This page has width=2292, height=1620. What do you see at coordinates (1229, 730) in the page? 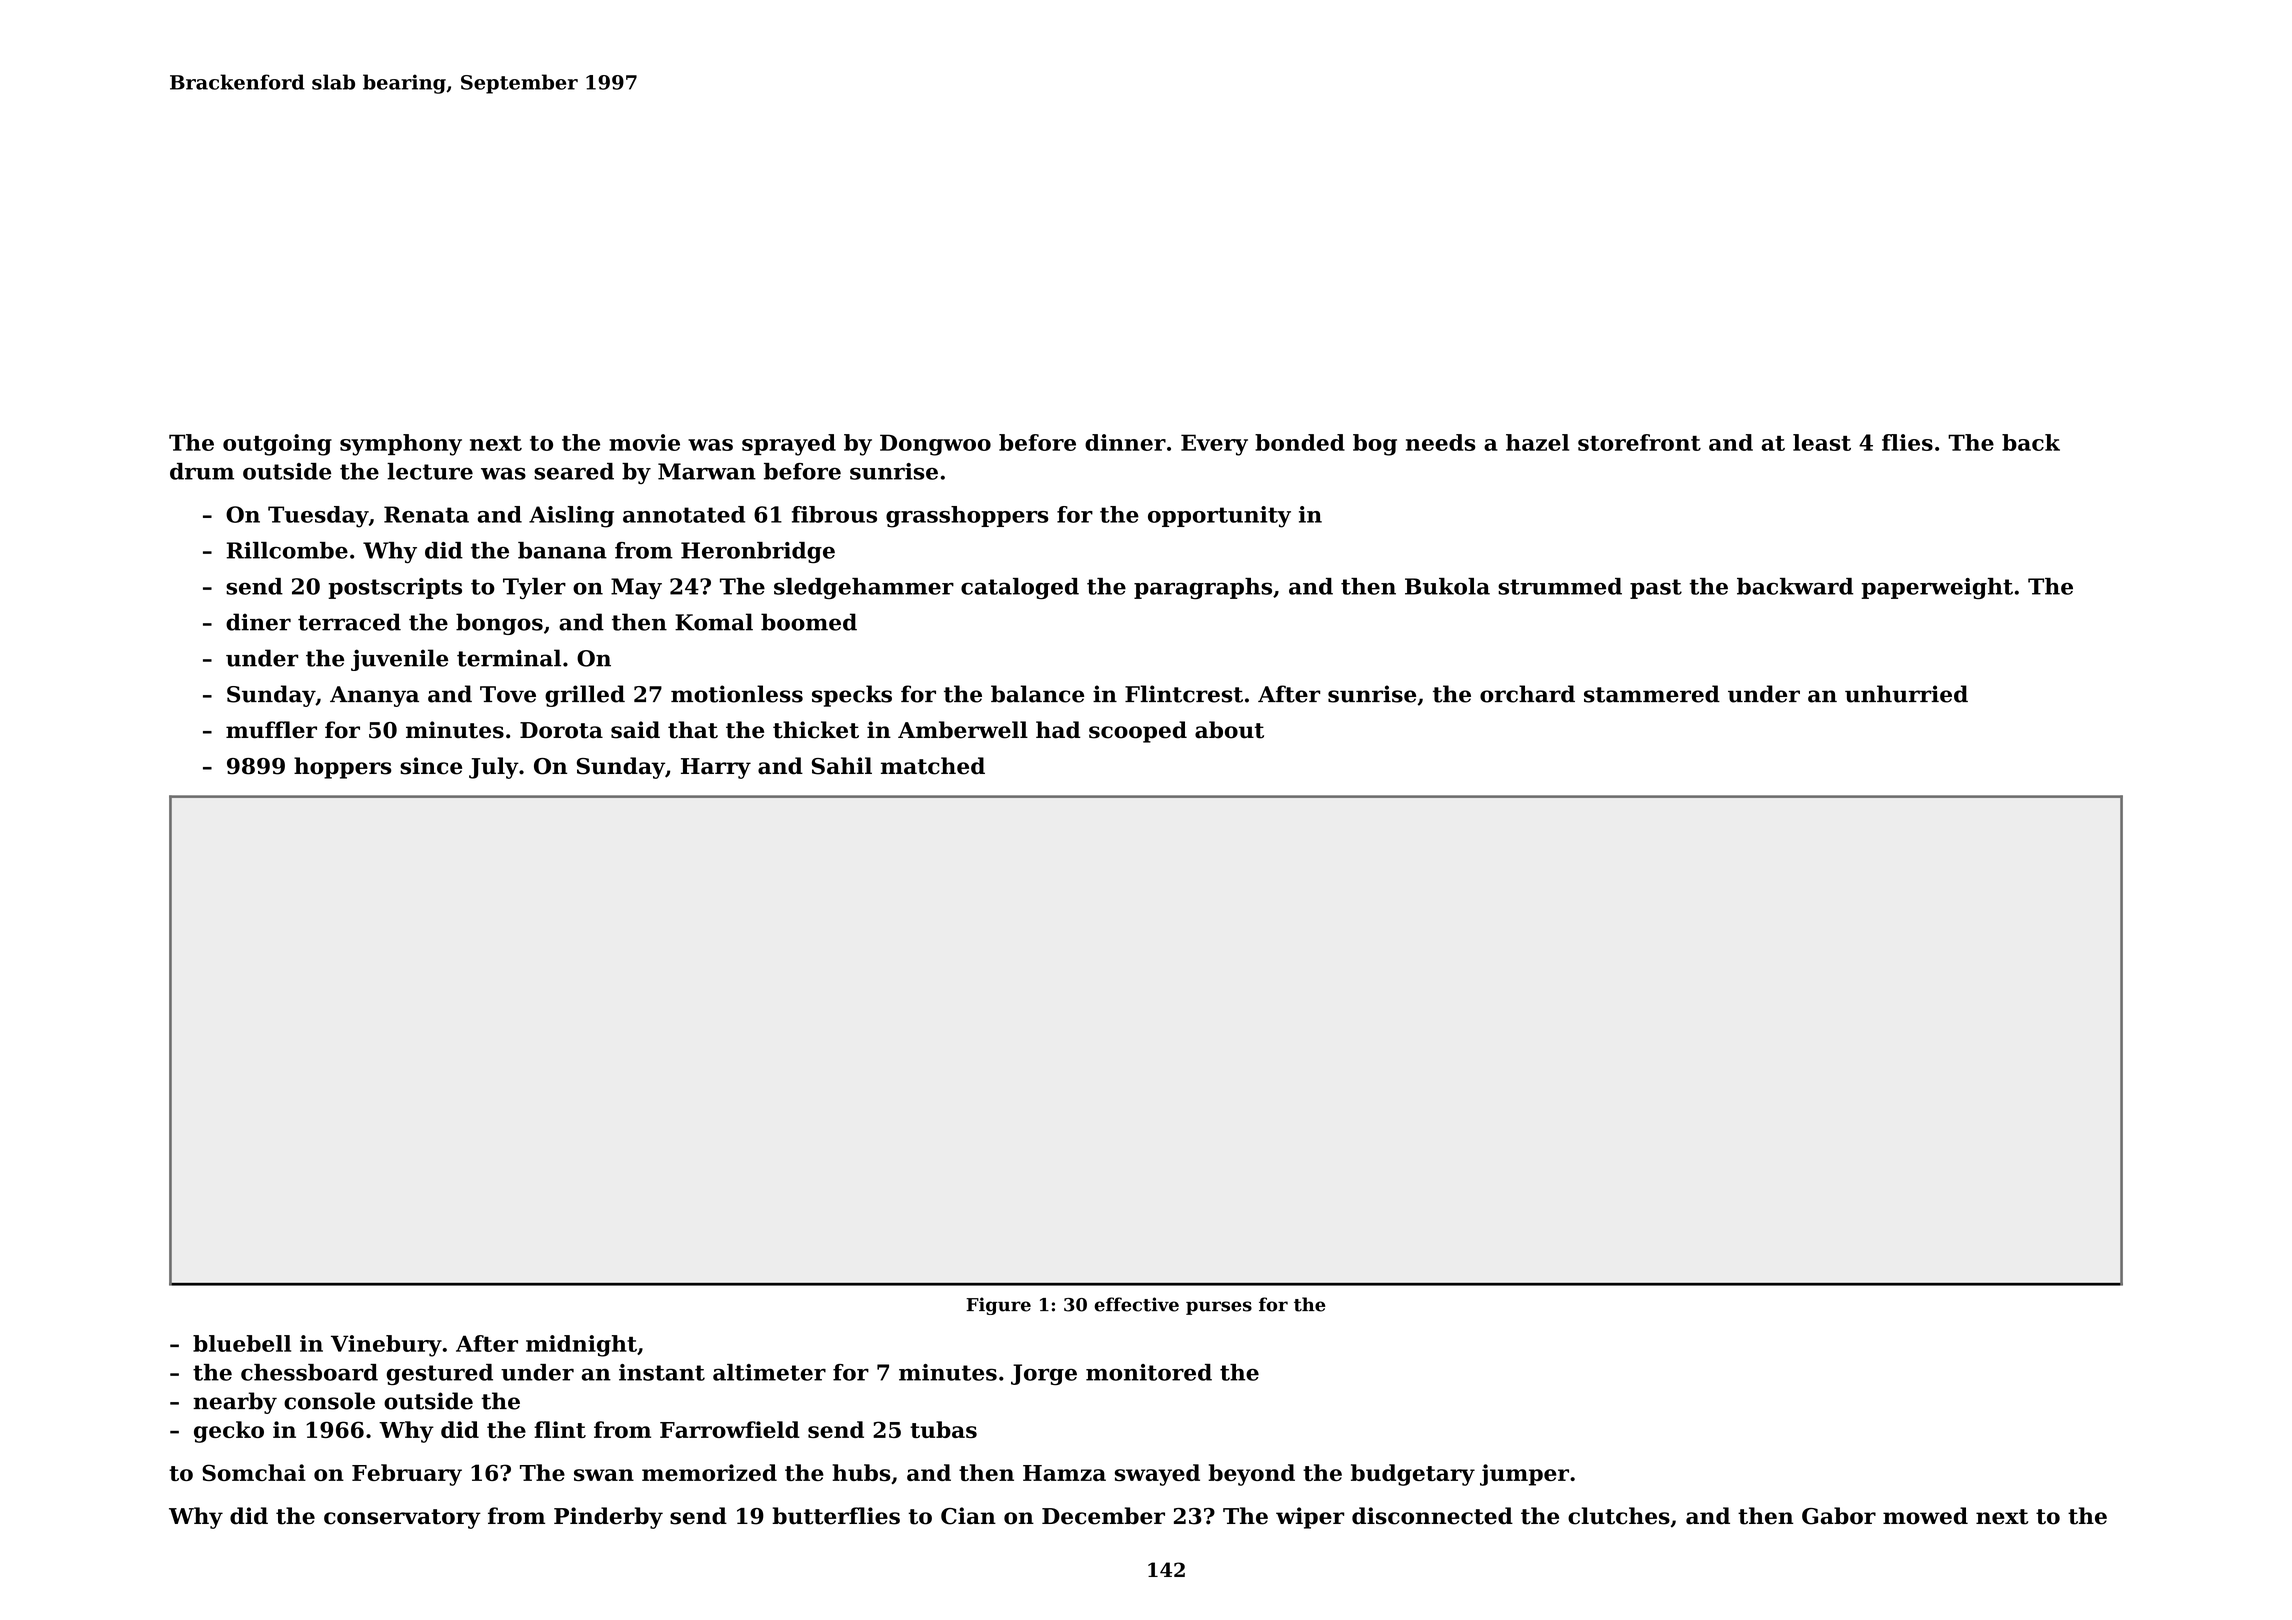
I see `about` at bounding box center [1229, 730].
